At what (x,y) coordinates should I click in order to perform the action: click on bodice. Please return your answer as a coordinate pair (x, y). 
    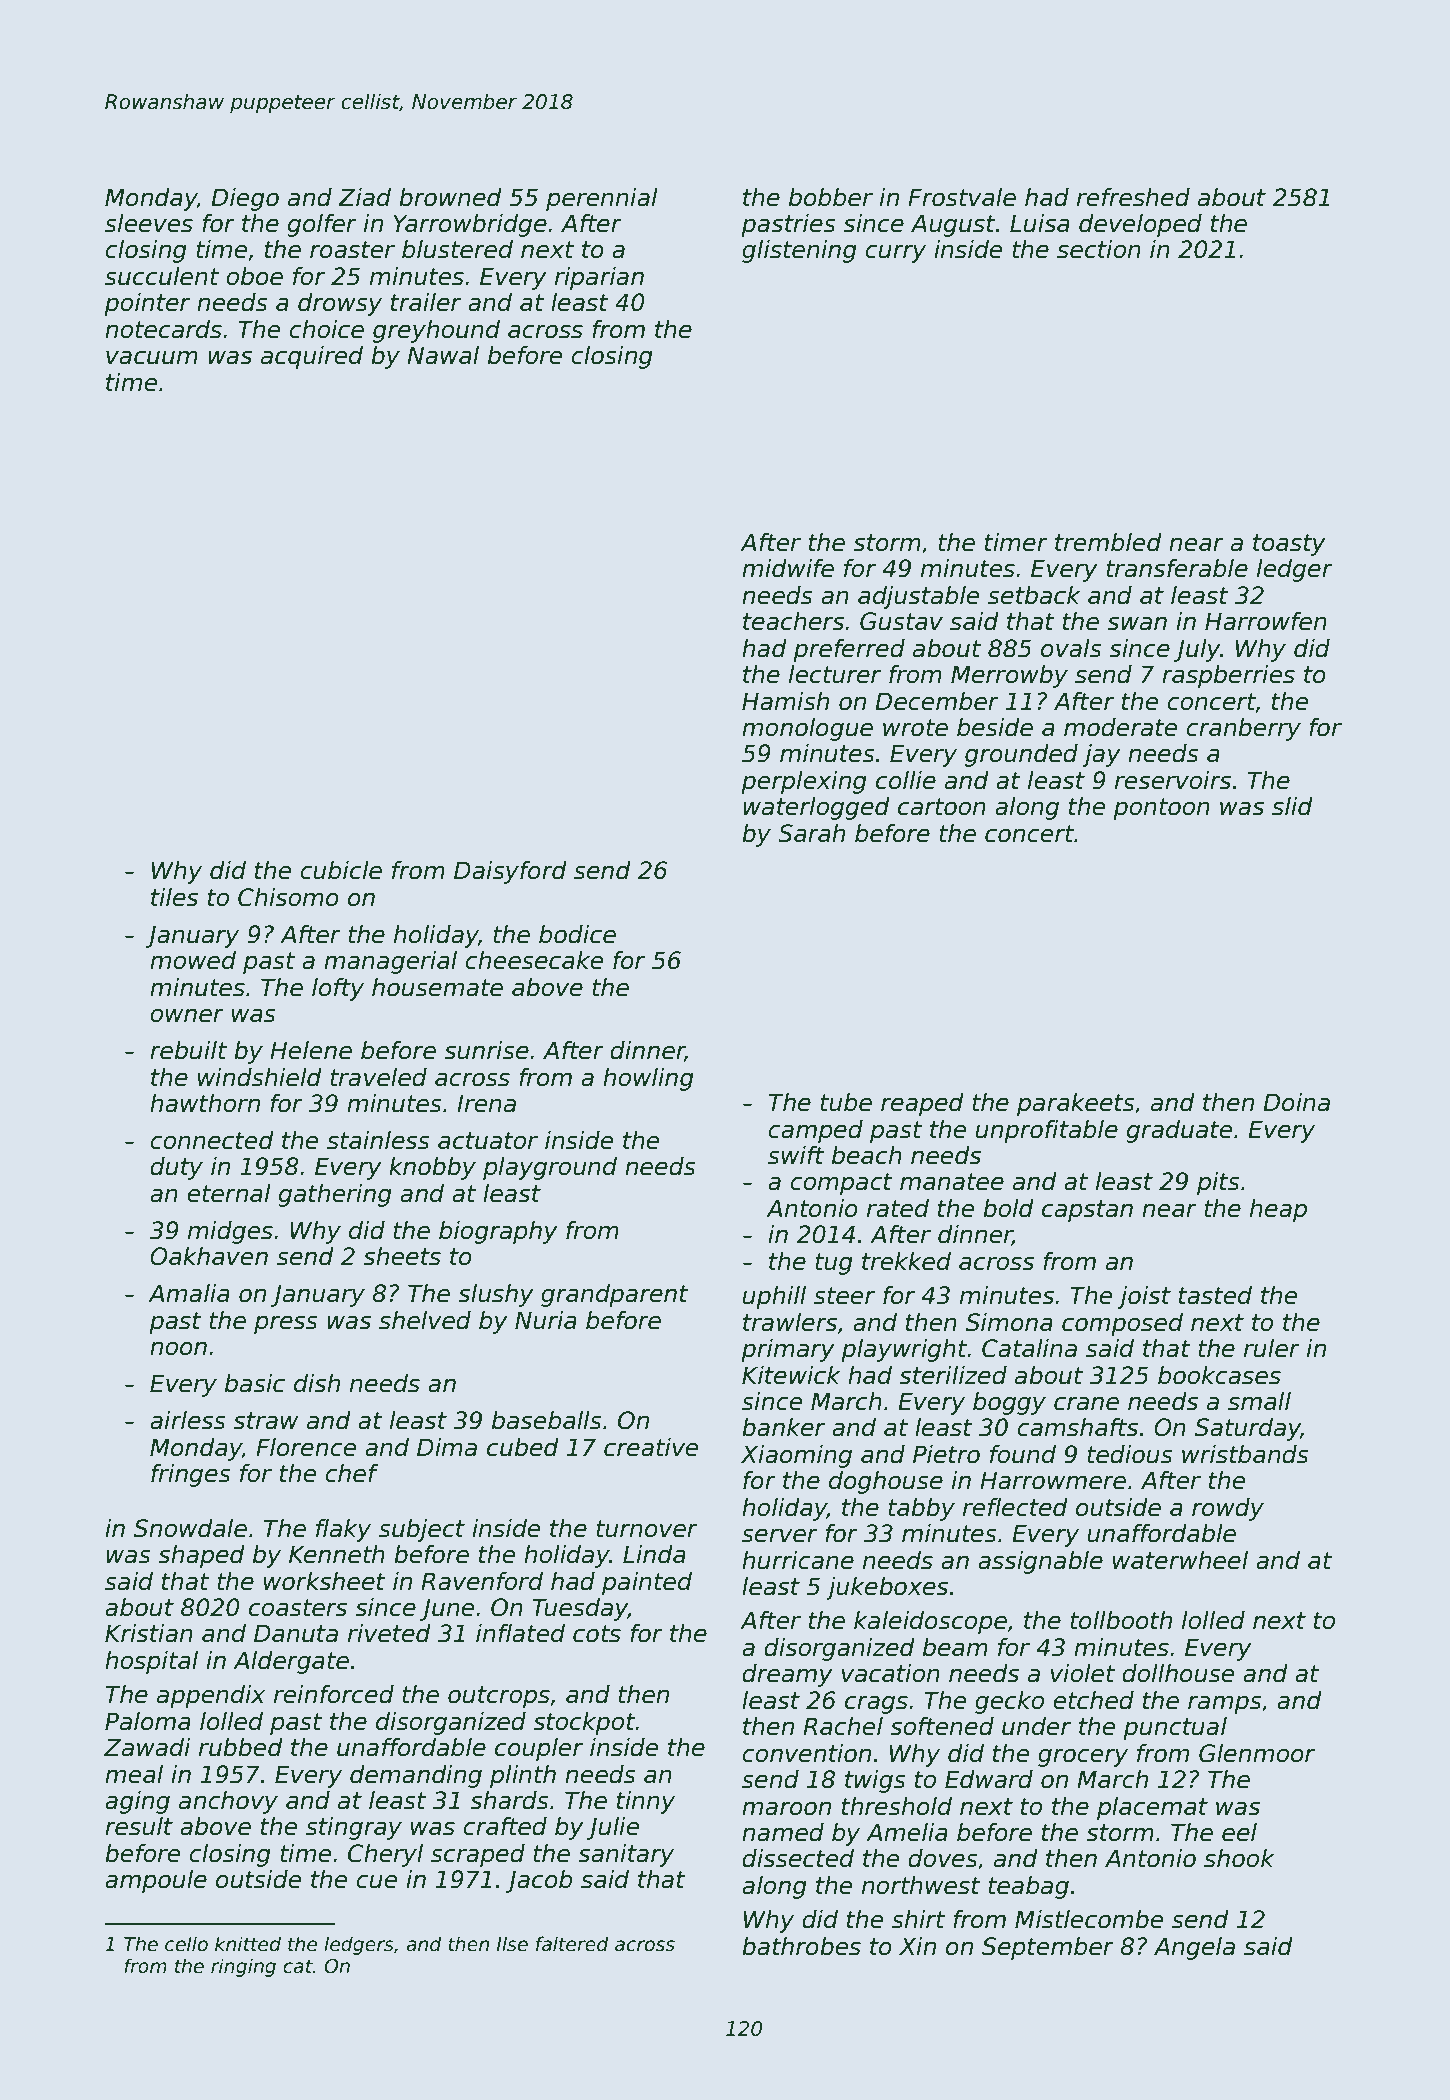
    Looking at the image, I should click on (577, 934).
